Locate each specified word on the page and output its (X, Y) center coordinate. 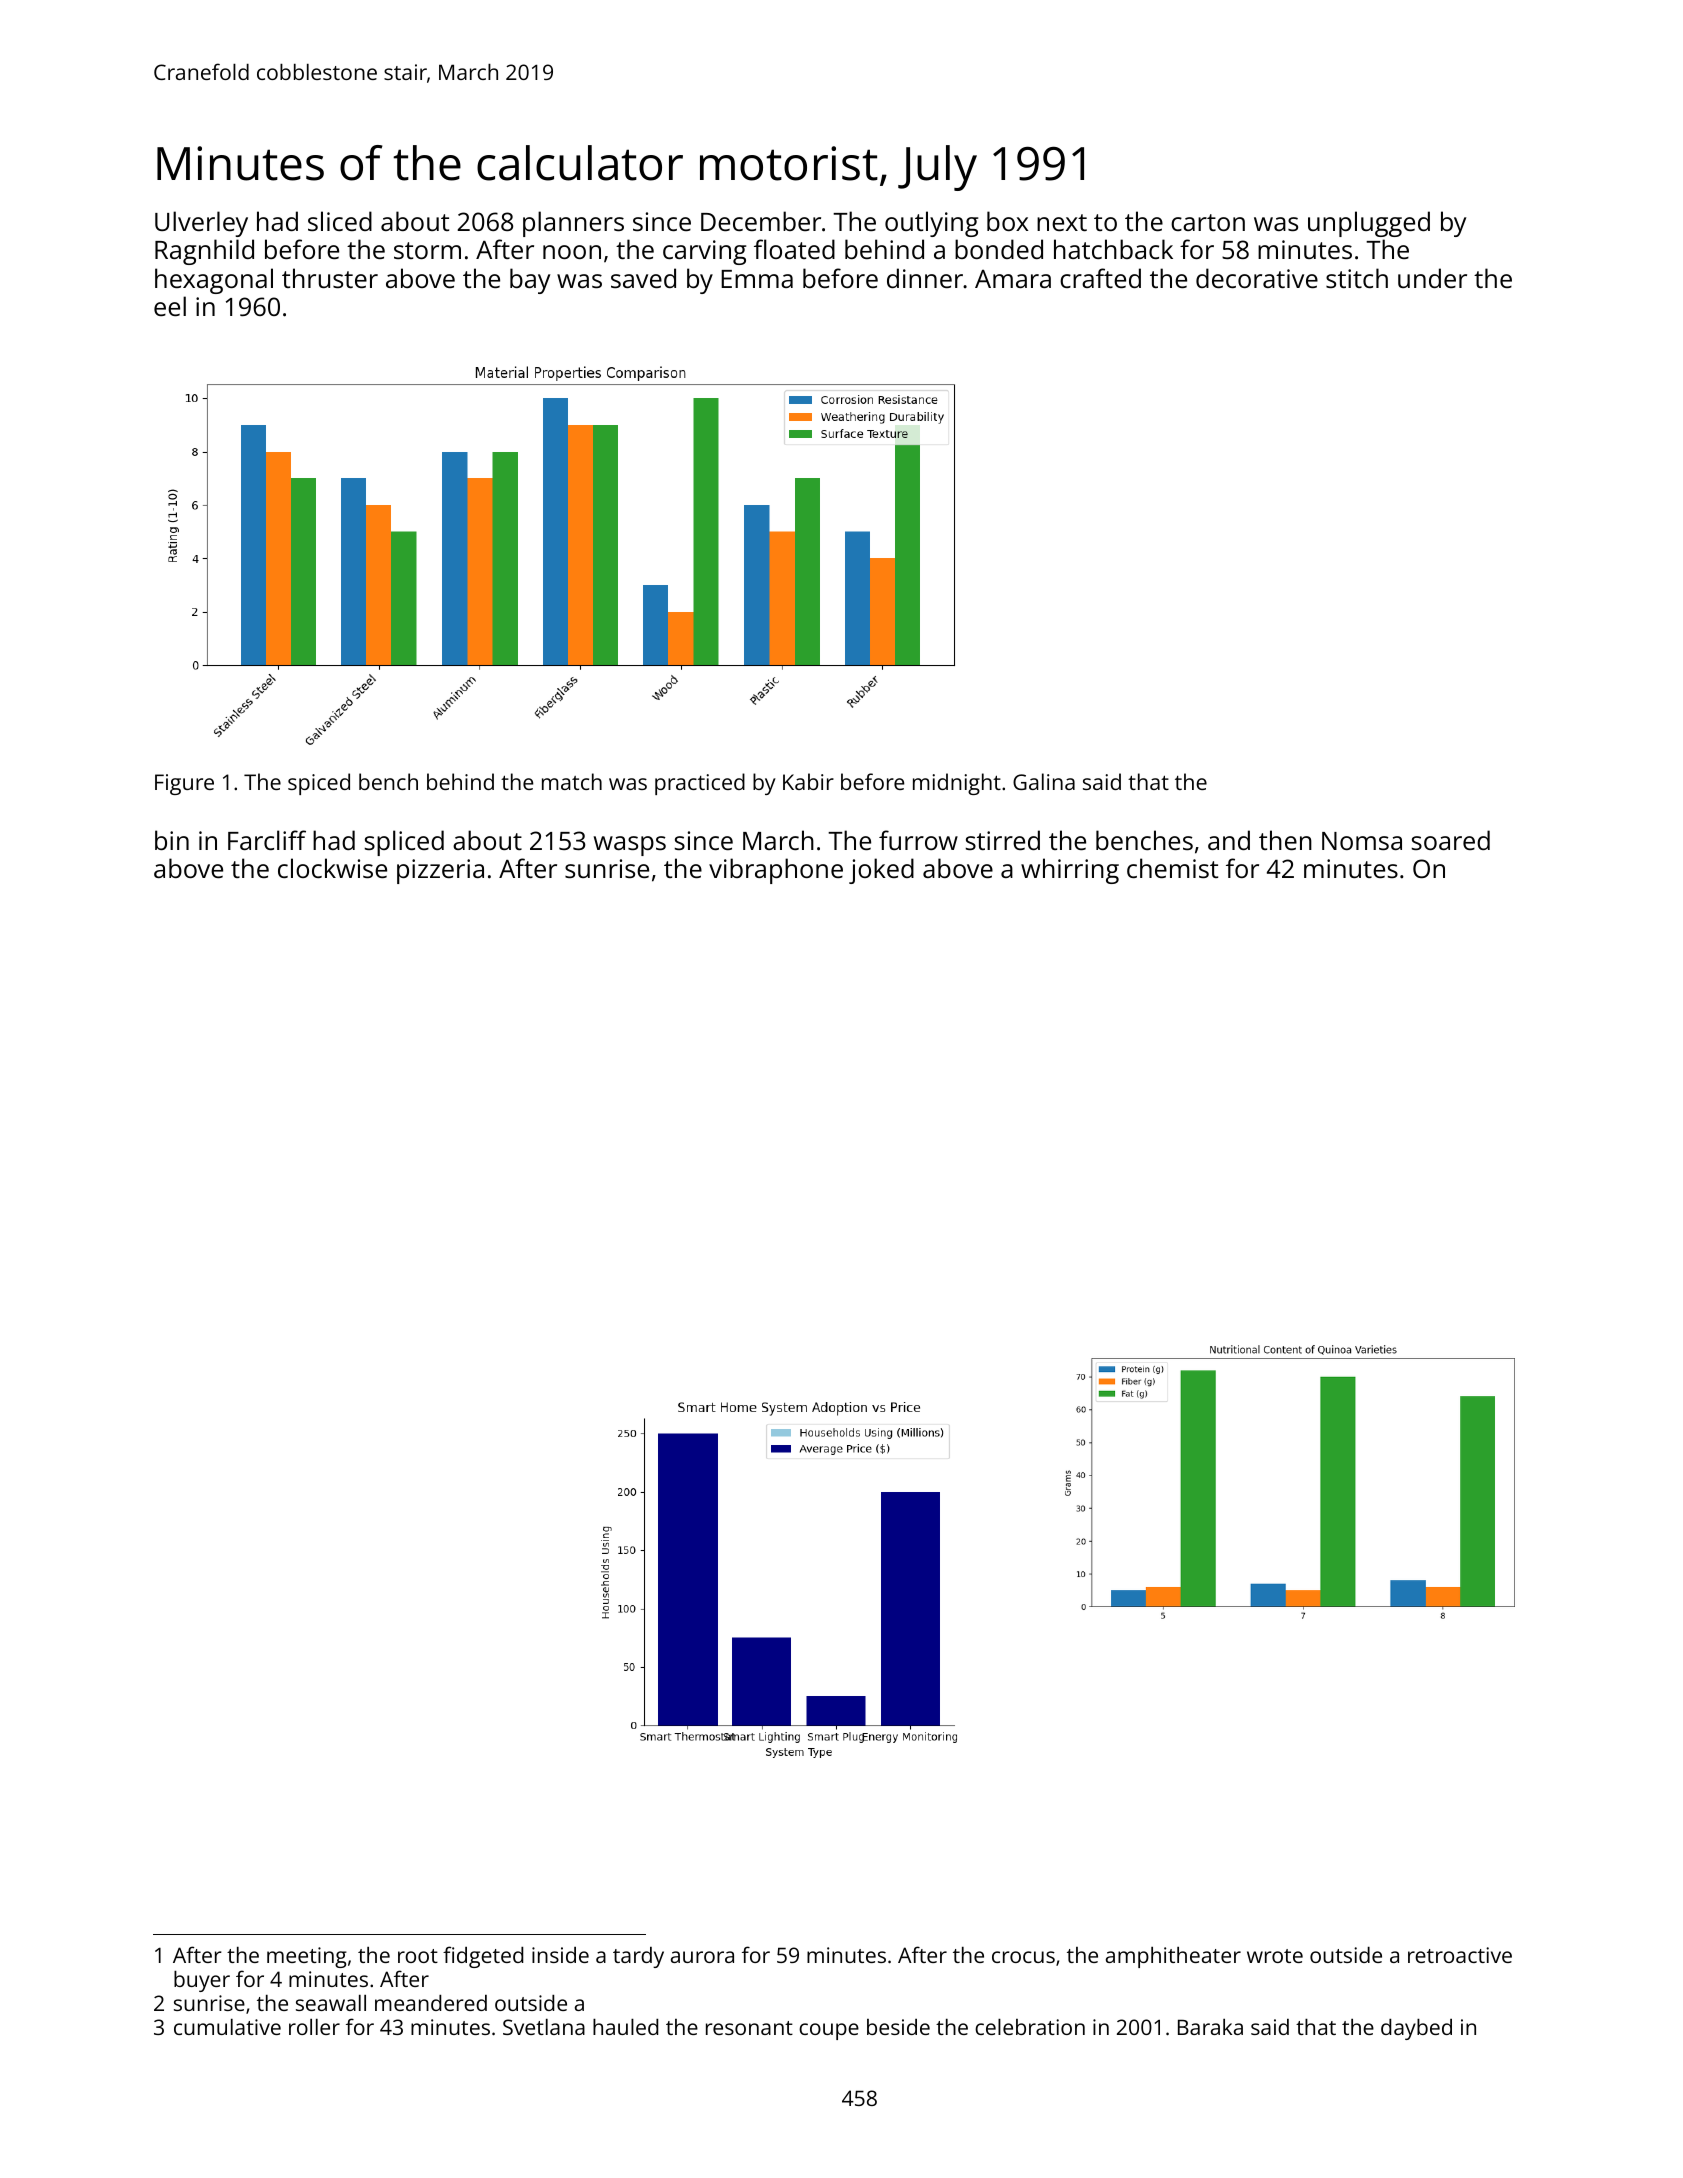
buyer (202, 1981)
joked (881, 871)
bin (172, 840)
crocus (1023, 1957)
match (572, 781)
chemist (1172, 868)
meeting (307, 1957)
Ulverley (201, 224)
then (1285, 840)
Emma (757, 279)
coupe (829, 2031)
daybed (1416, 2029)
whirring (1070, 871)
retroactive (1460, 1955)
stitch (1357, 278)
